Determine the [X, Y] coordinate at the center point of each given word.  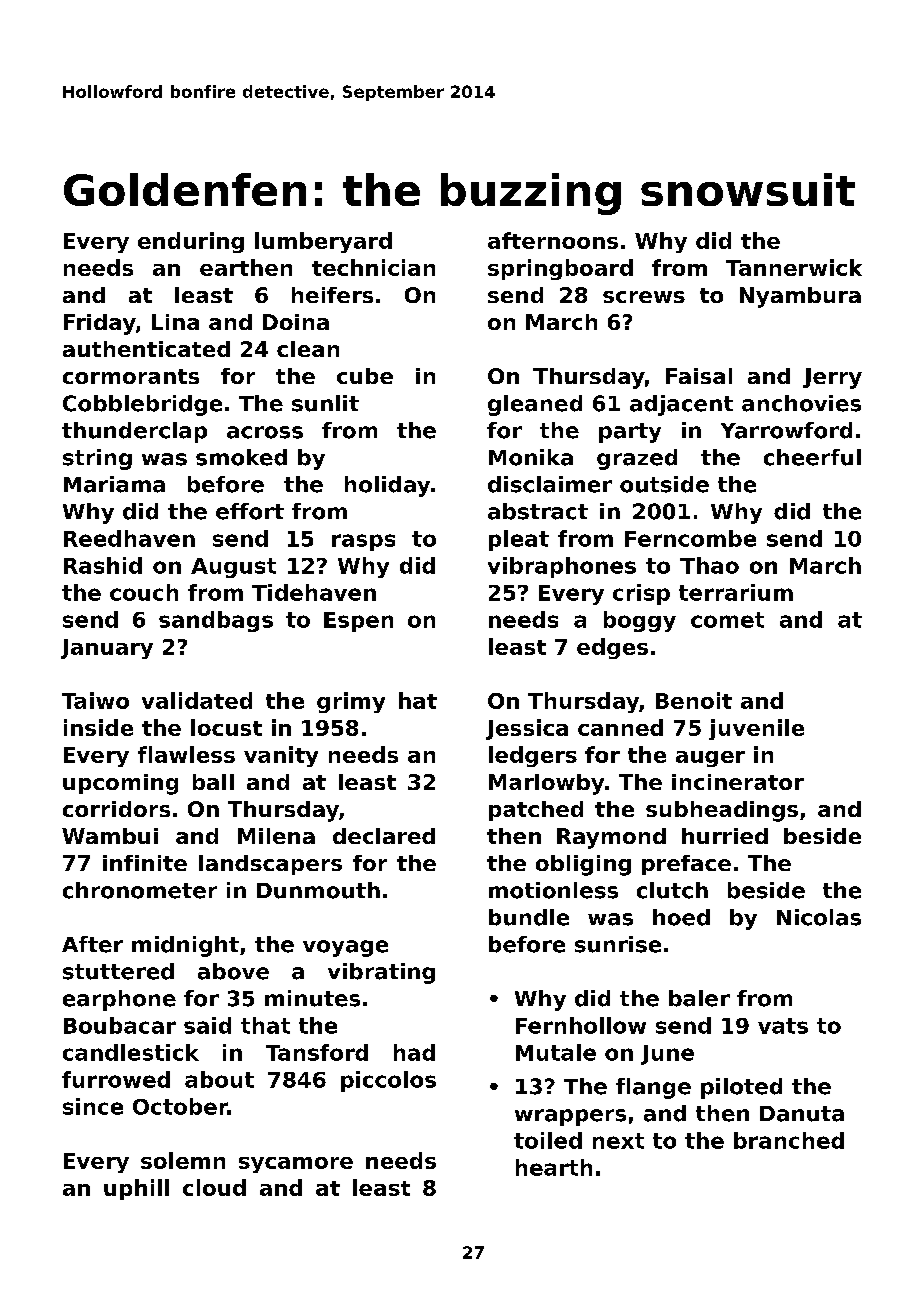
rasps [363, 542]
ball [213, 782]
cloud [214, 1187]
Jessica [527, 729]
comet [727, 620]
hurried [725, 836]
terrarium [736, 592]
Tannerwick [794, 267]
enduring [191, 242]
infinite [145, 863]
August [233, 568]
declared [384, 836]
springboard [560, 269]
